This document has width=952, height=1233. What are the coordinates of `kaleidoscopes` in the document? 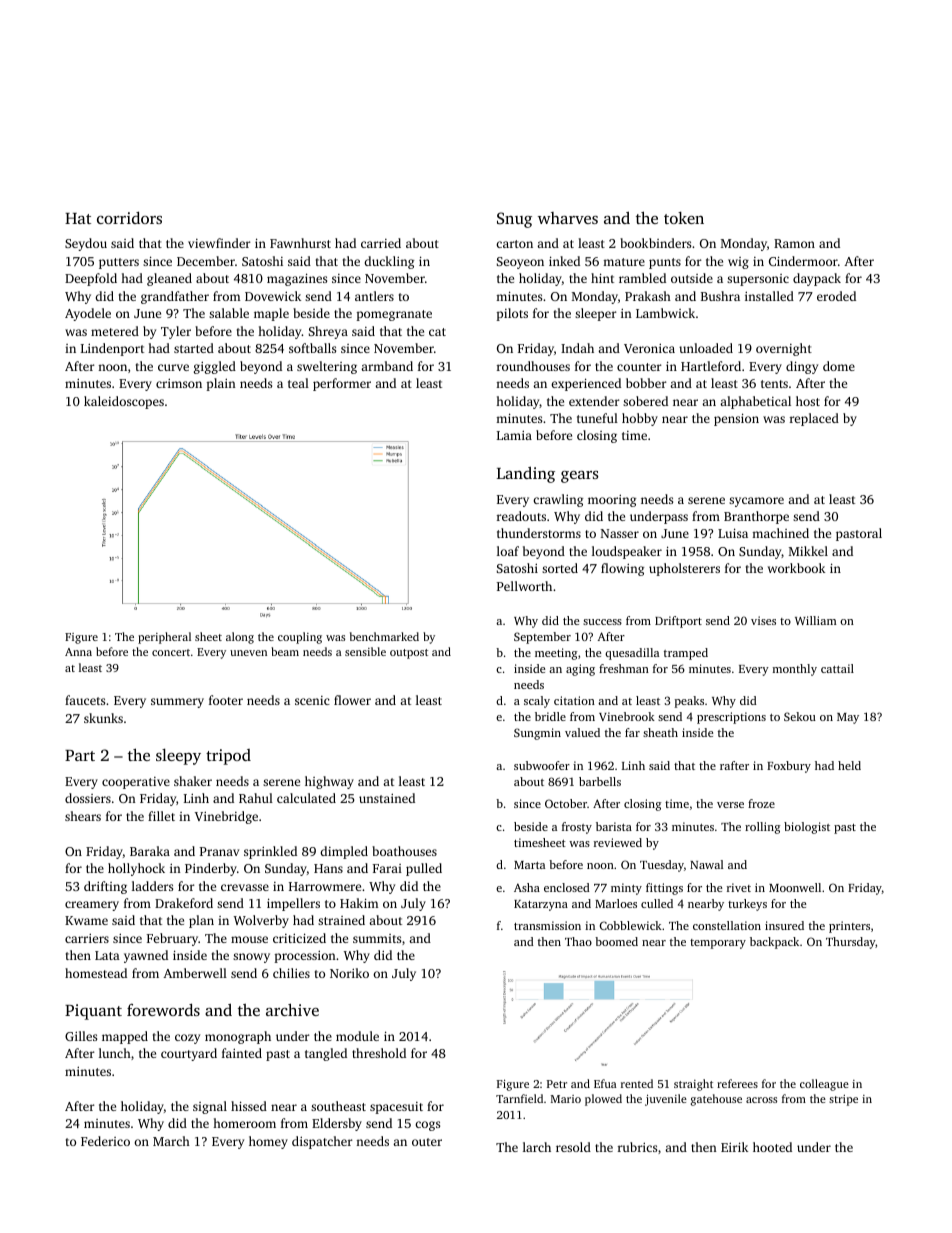 It's located at (124, 402).
